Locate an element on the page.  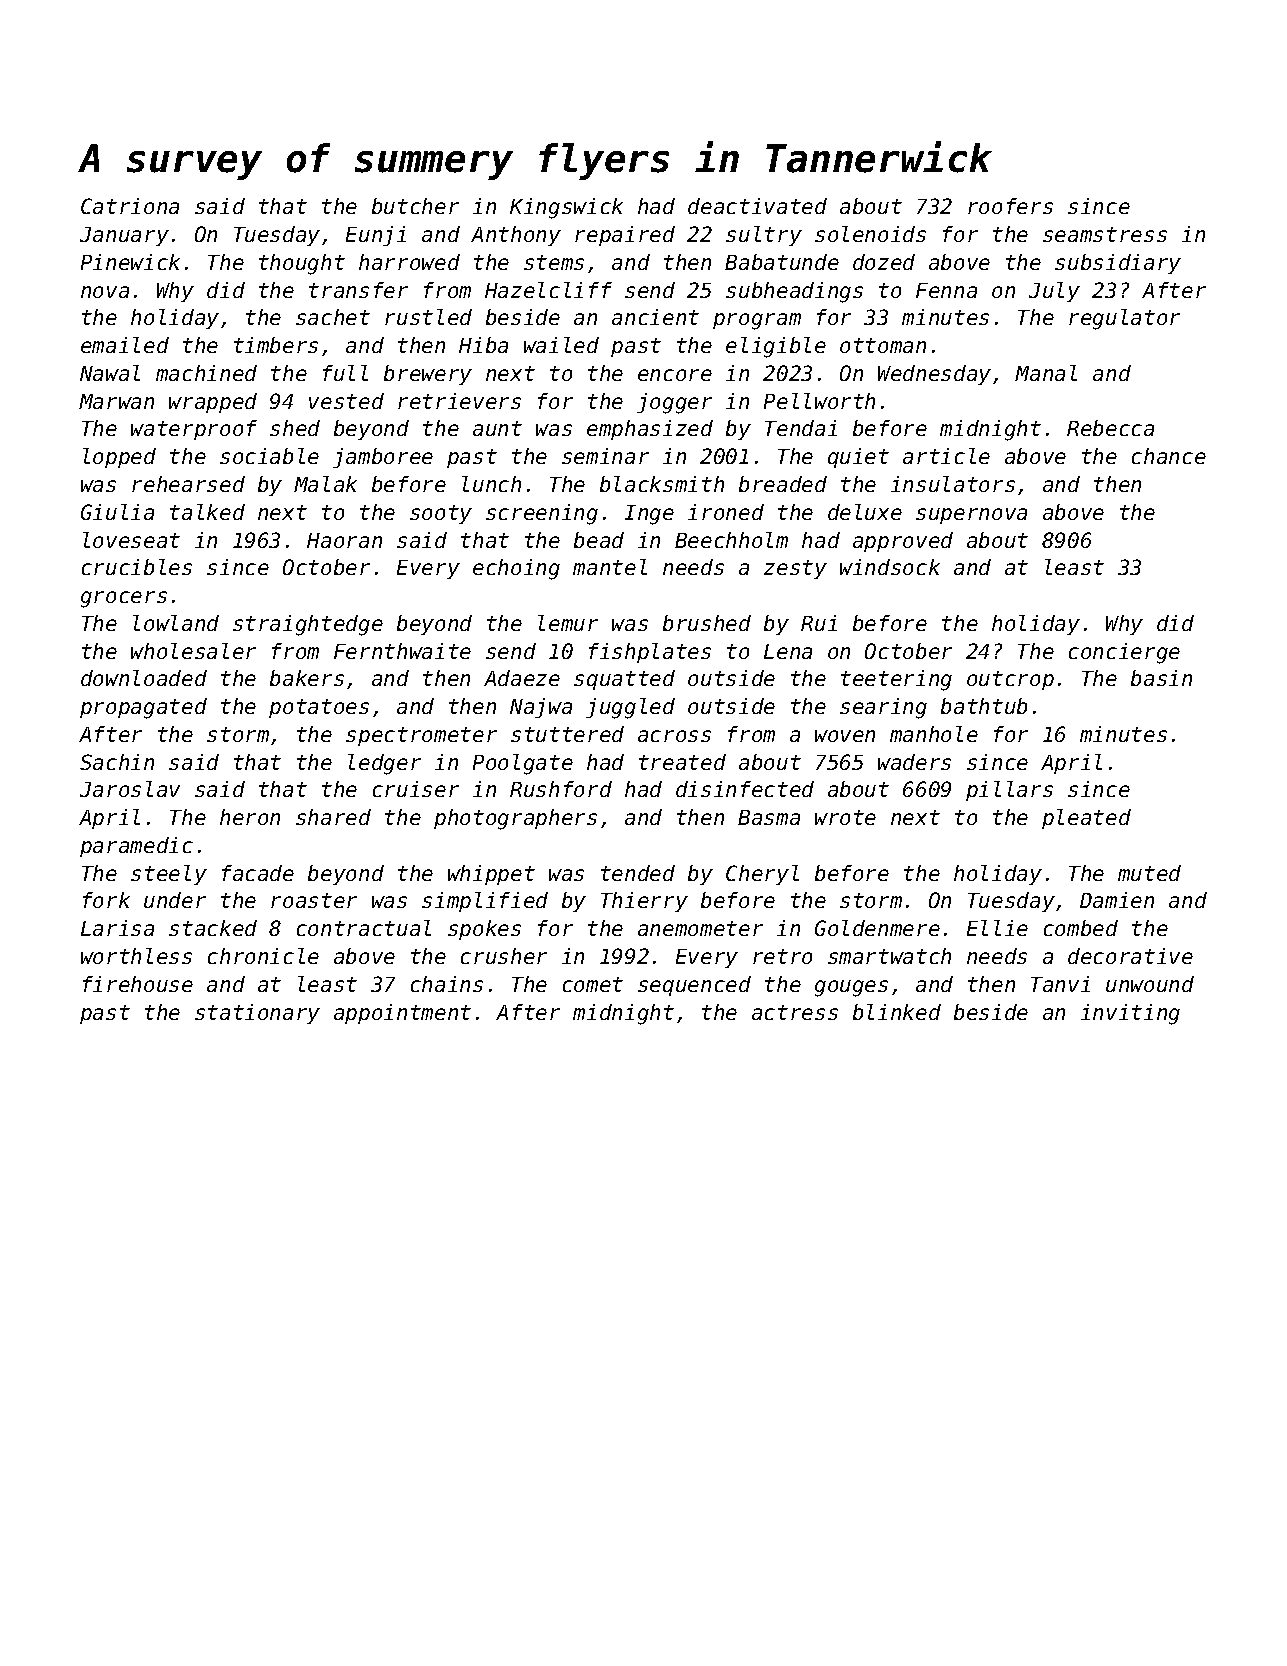
inviting is located at coordinates (1130, 1014).
